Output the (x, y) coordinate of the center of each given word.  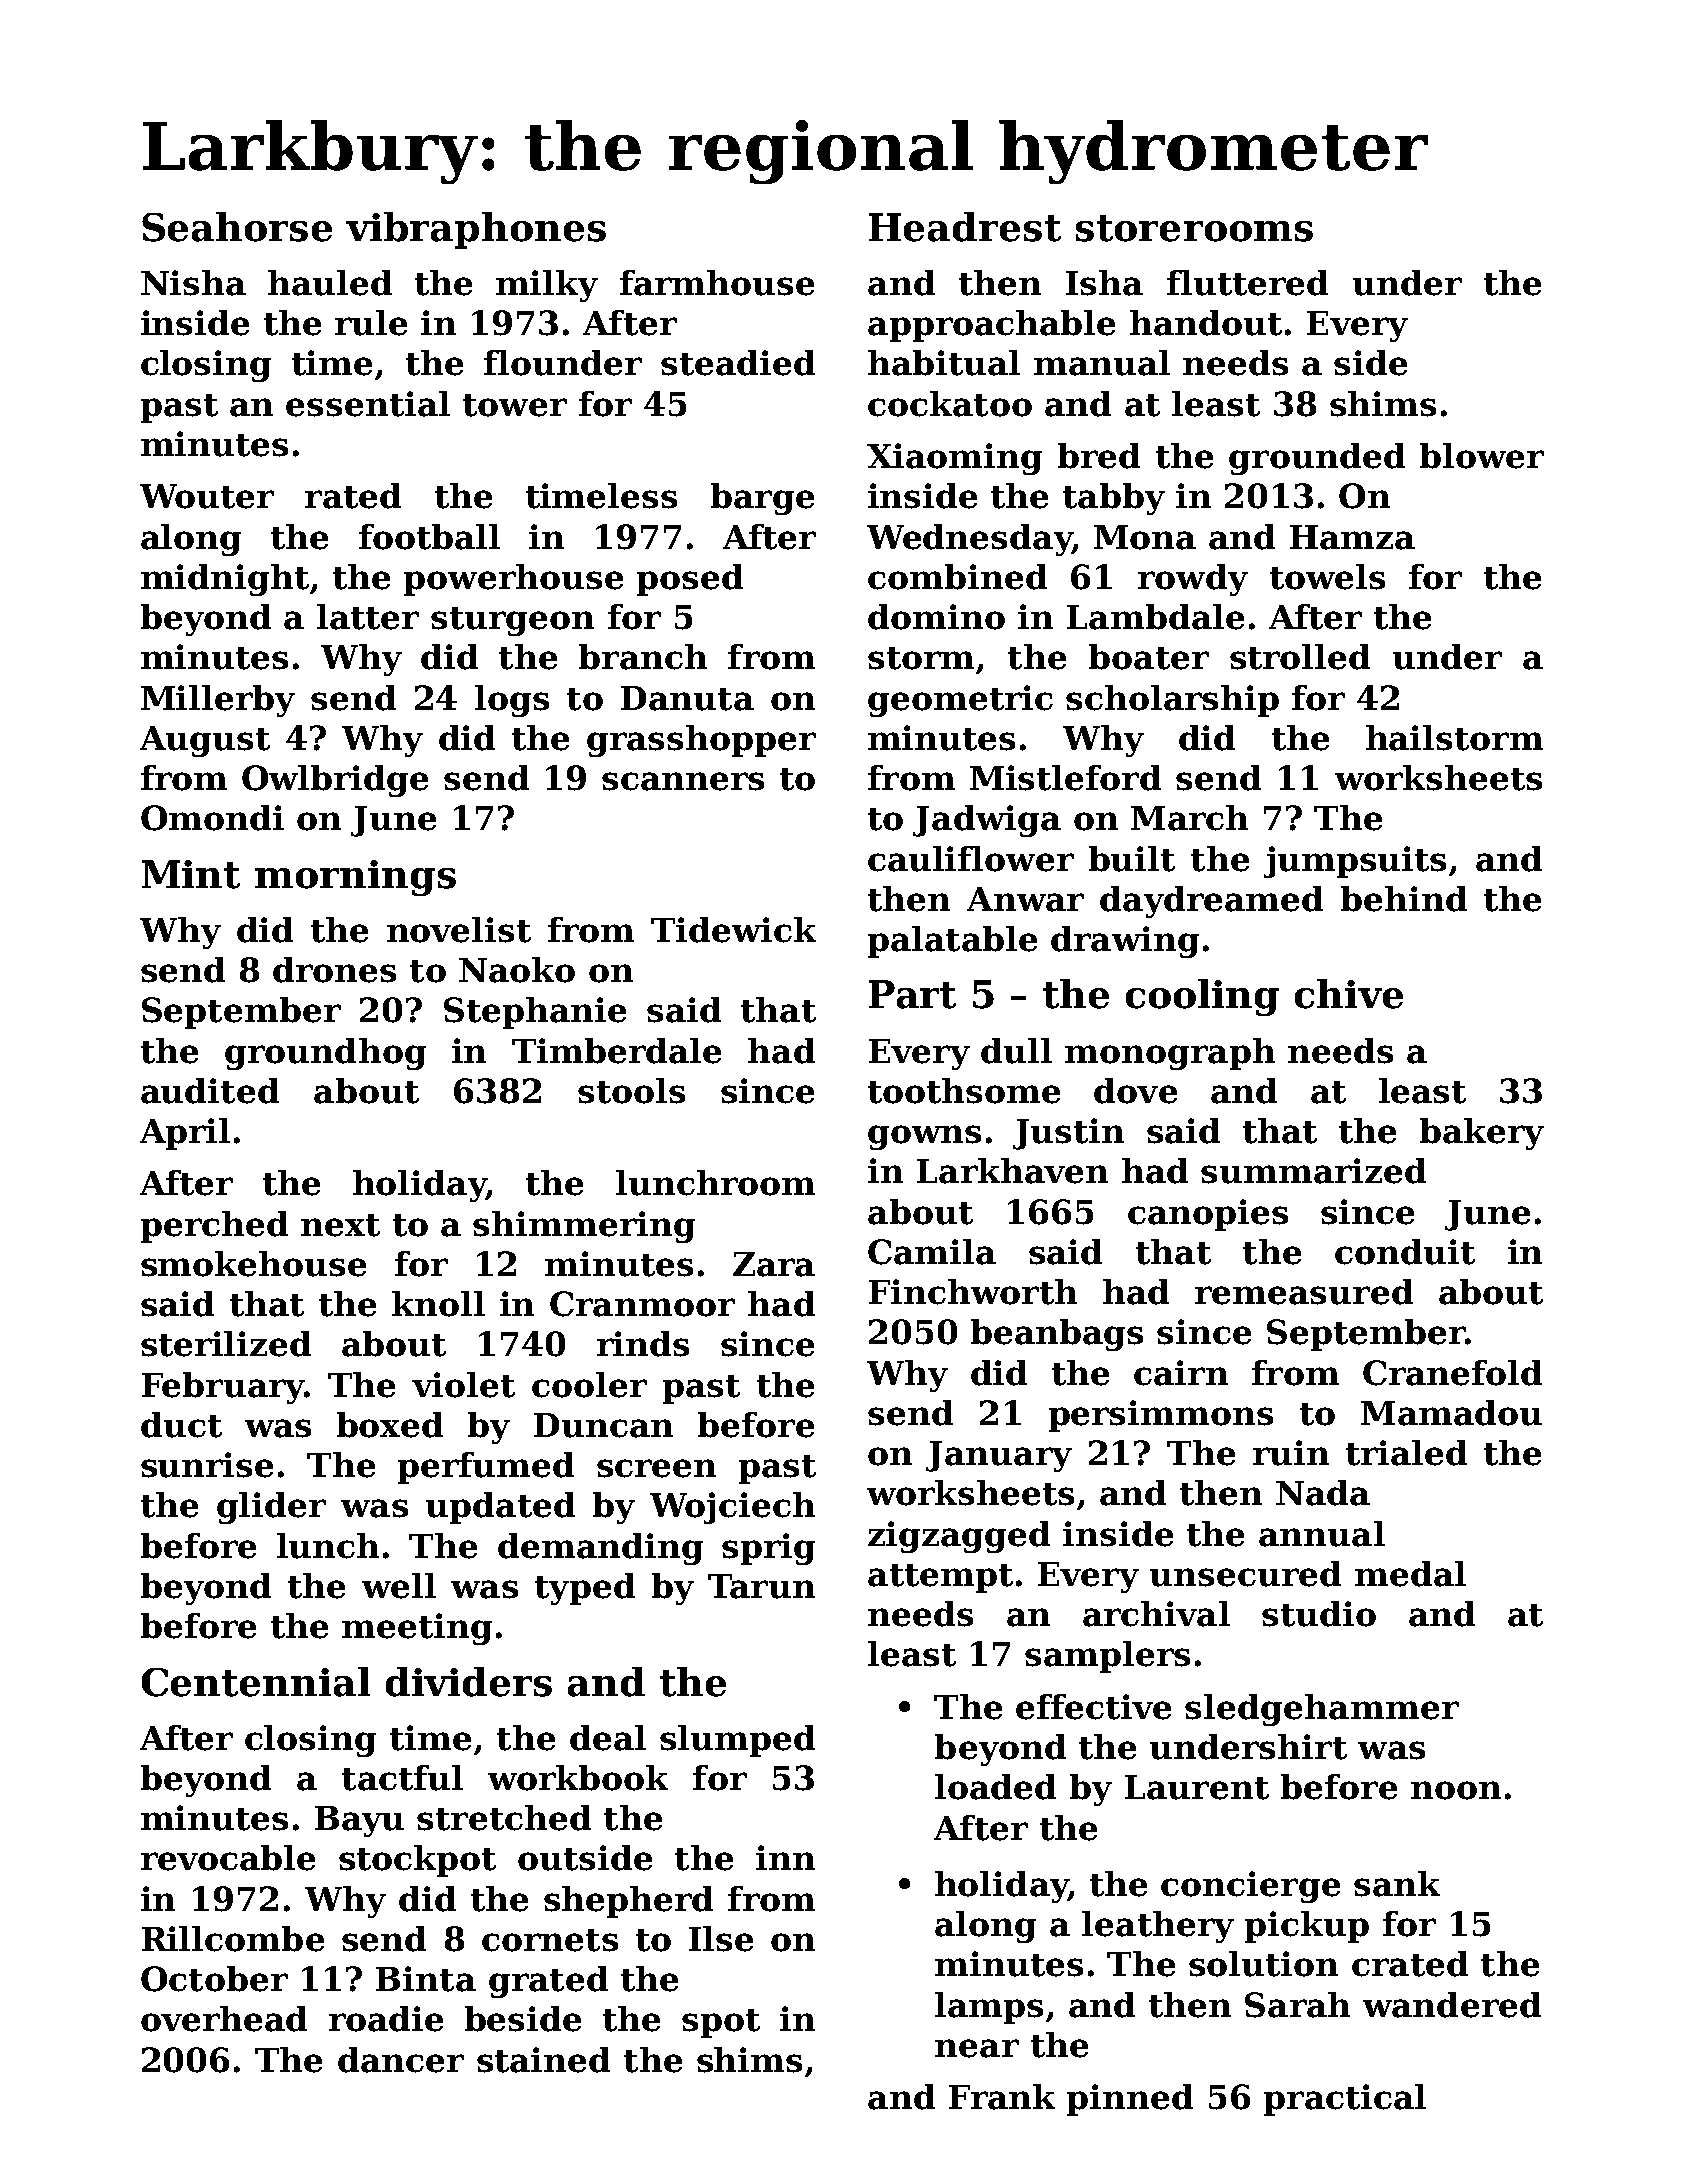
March (1189, 818)
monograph (1170, 1054)
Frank (1002, 2097)
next (340, 1225)
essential (368, 404)
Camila (932, 1252)
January (999, 1456)
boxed (390, 1425)
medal (1410, 1574)
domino (936, 617)
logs (512, 701)
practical (1345, 2100)
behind (1404, 899)
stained (543, 2060)
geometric (960, 701)
